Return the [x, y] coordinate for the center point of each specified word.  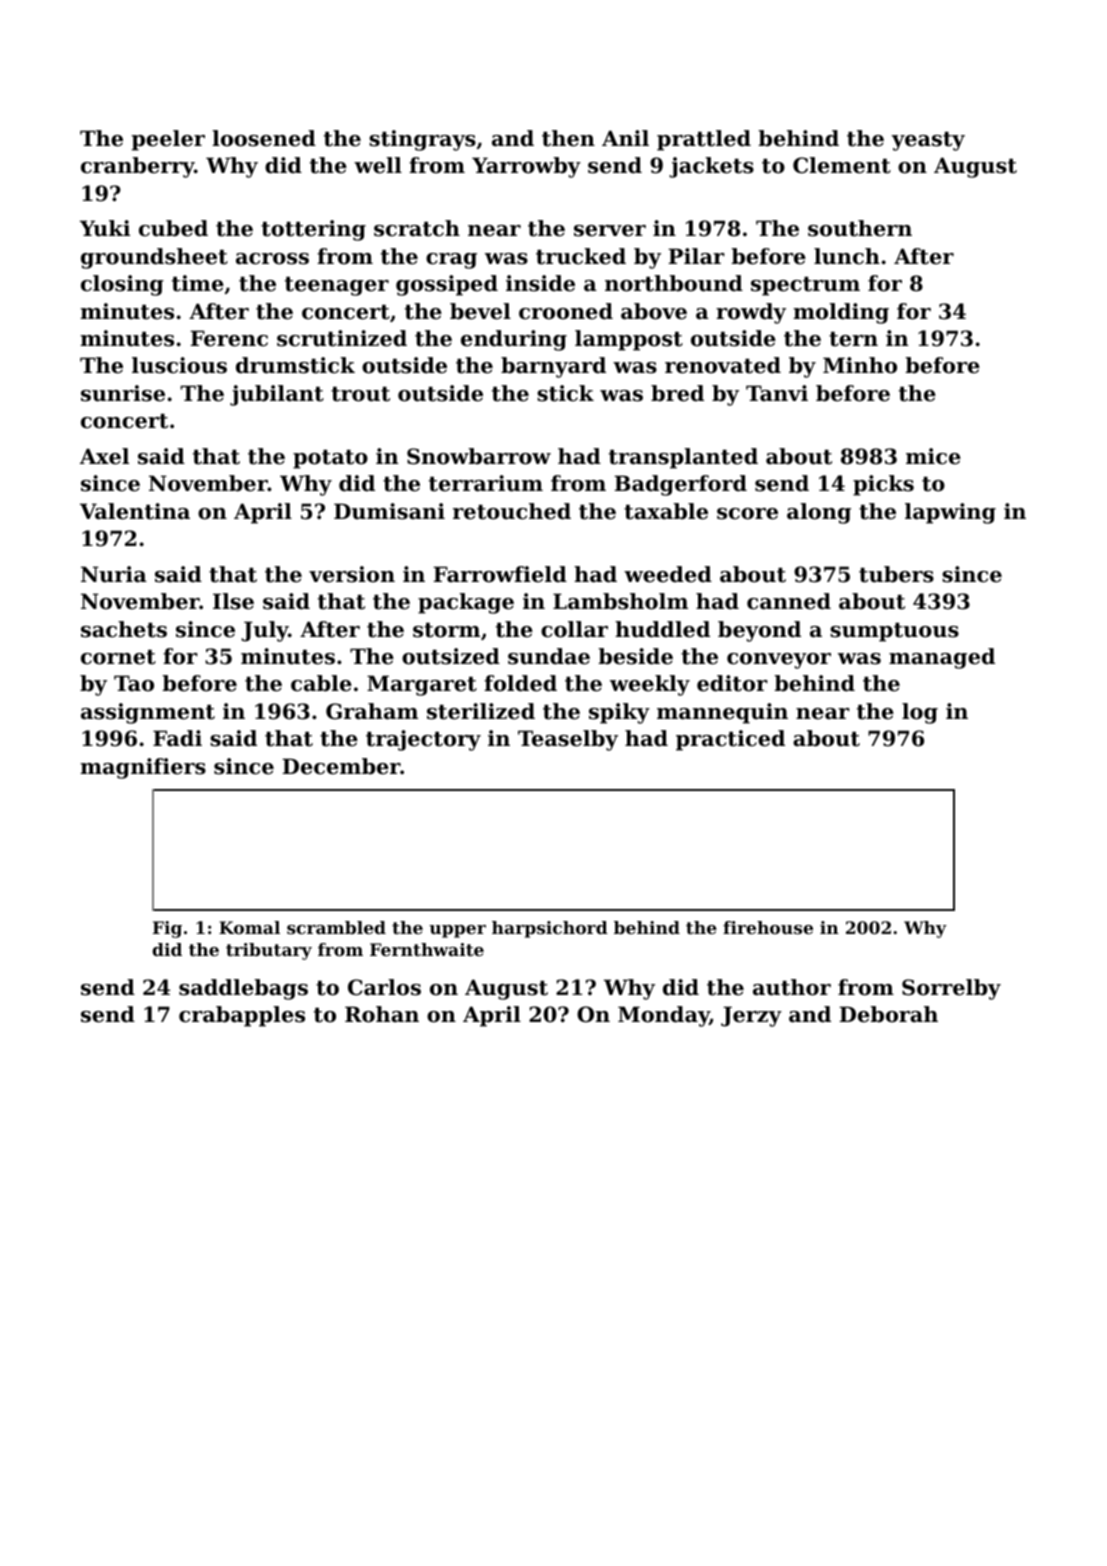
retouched [512, 511]
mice [933, 456]
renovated [723, 365]
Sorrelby [951, 989]
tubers [896, 574]
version [352, 574]
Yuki [105, 228]
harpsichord [550, 929]
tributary [269, 951]
